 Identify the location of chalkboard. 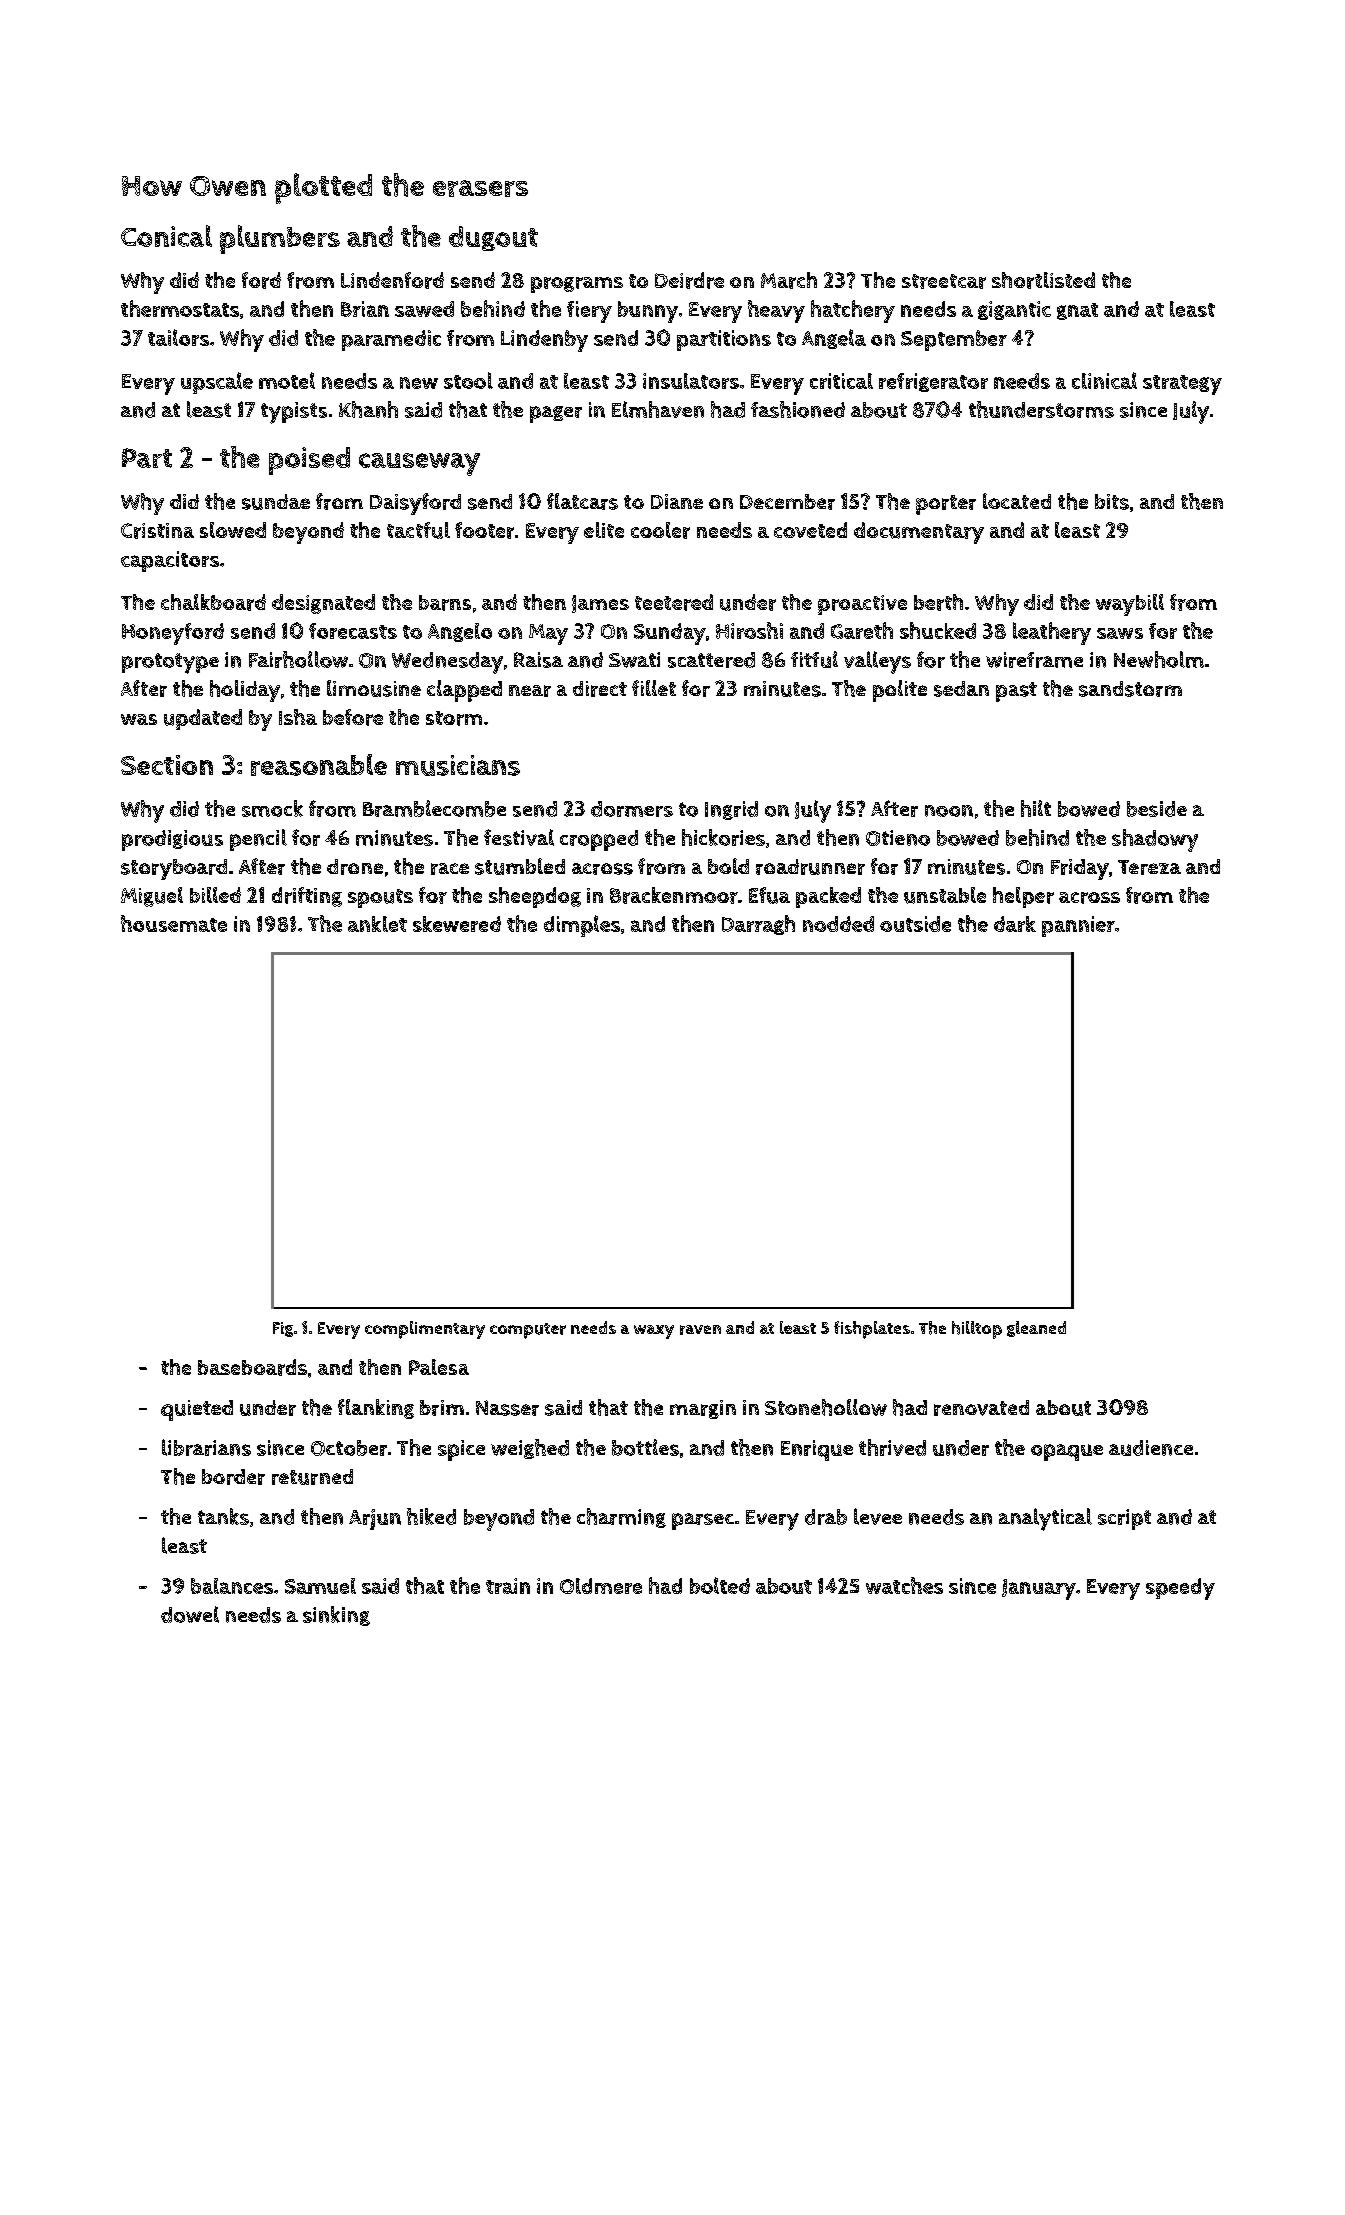
(213, 602).
